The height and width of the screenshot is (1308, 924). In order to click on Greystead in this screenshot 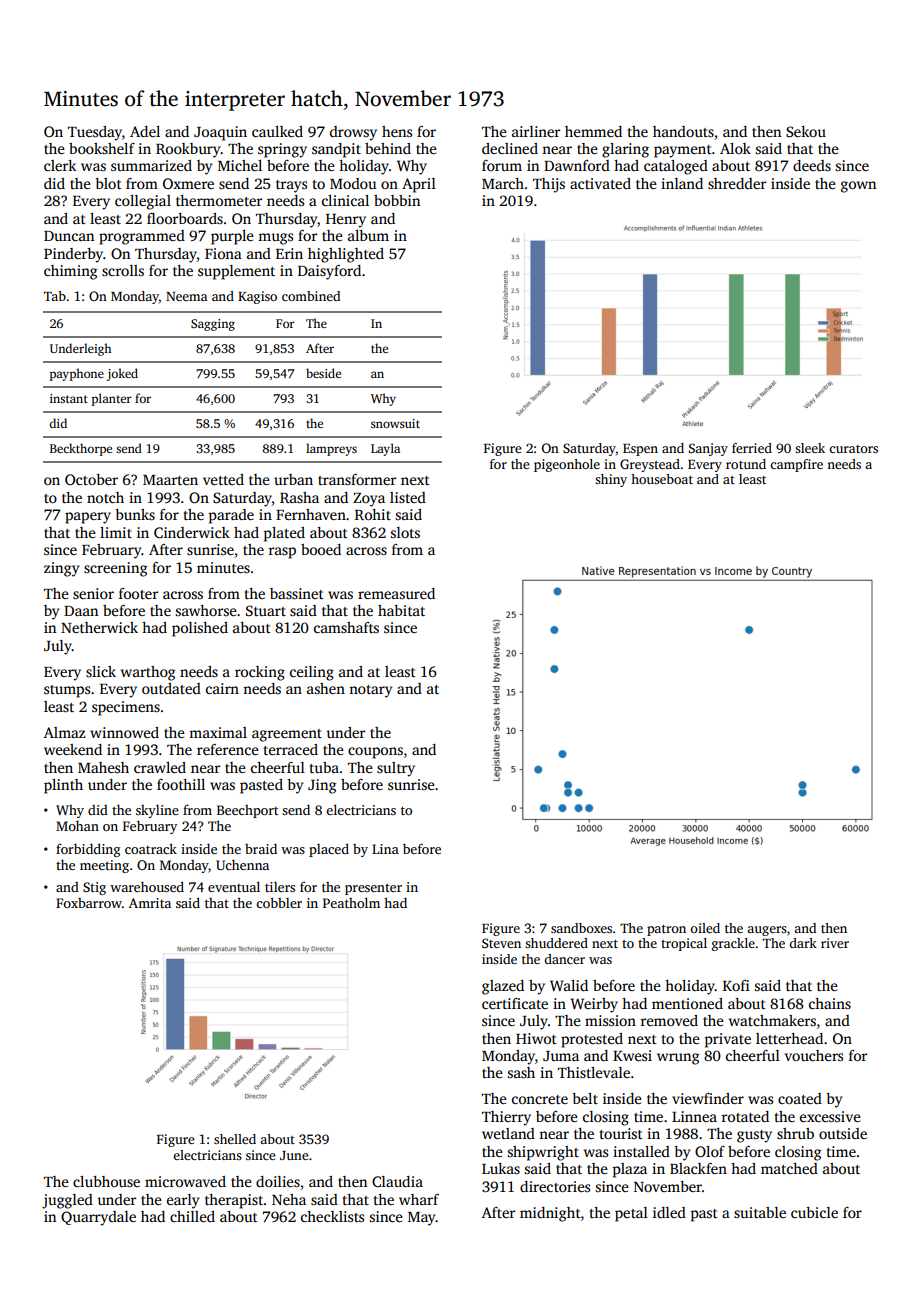, I will do `click(650, 465)`.
